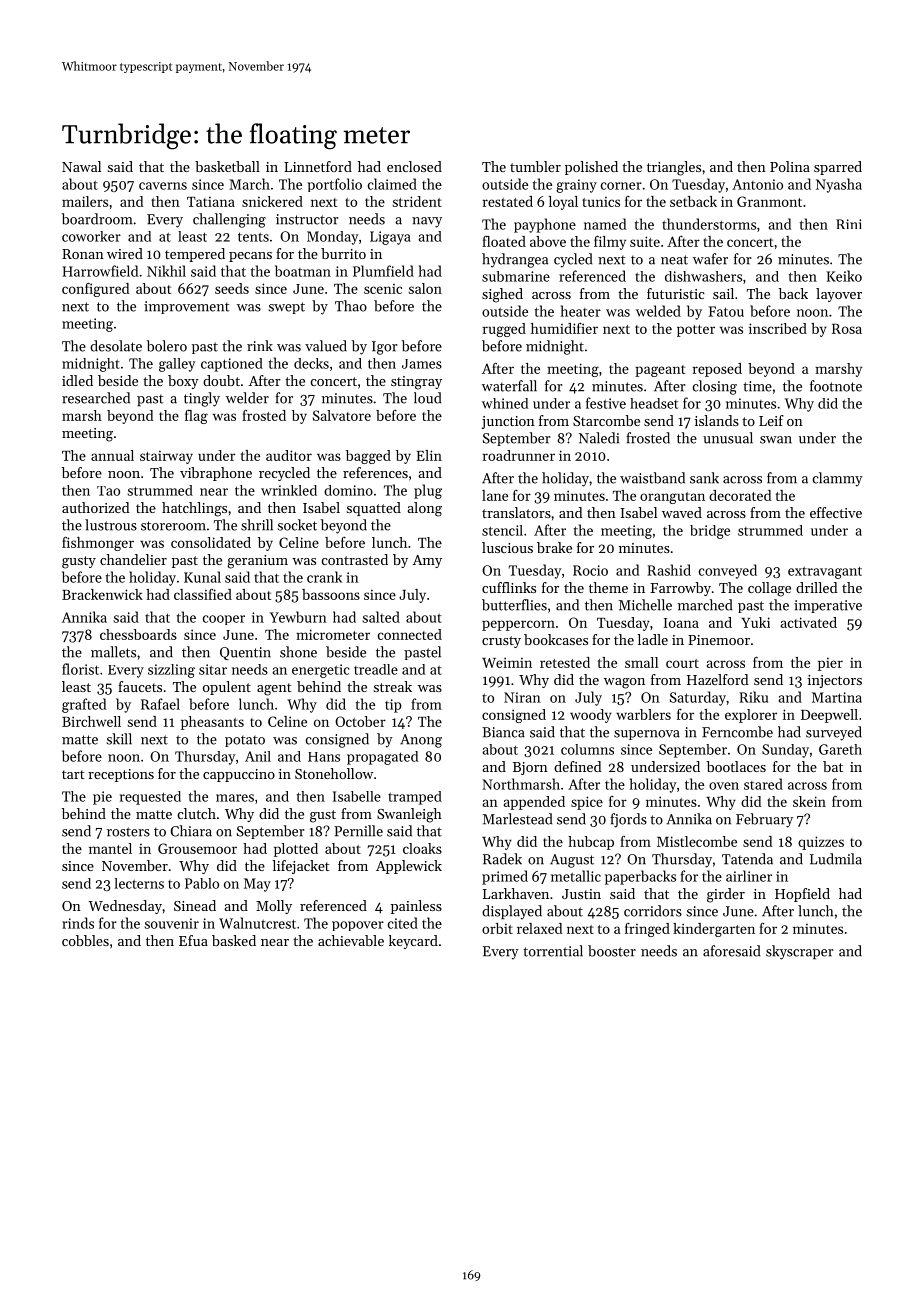 Image resolution: width=924 pixels, height=1308 pixels. What do you see at coordinates (660, 371) in the screenshot?
I see `pageant` at bounding box center [660, 371].
